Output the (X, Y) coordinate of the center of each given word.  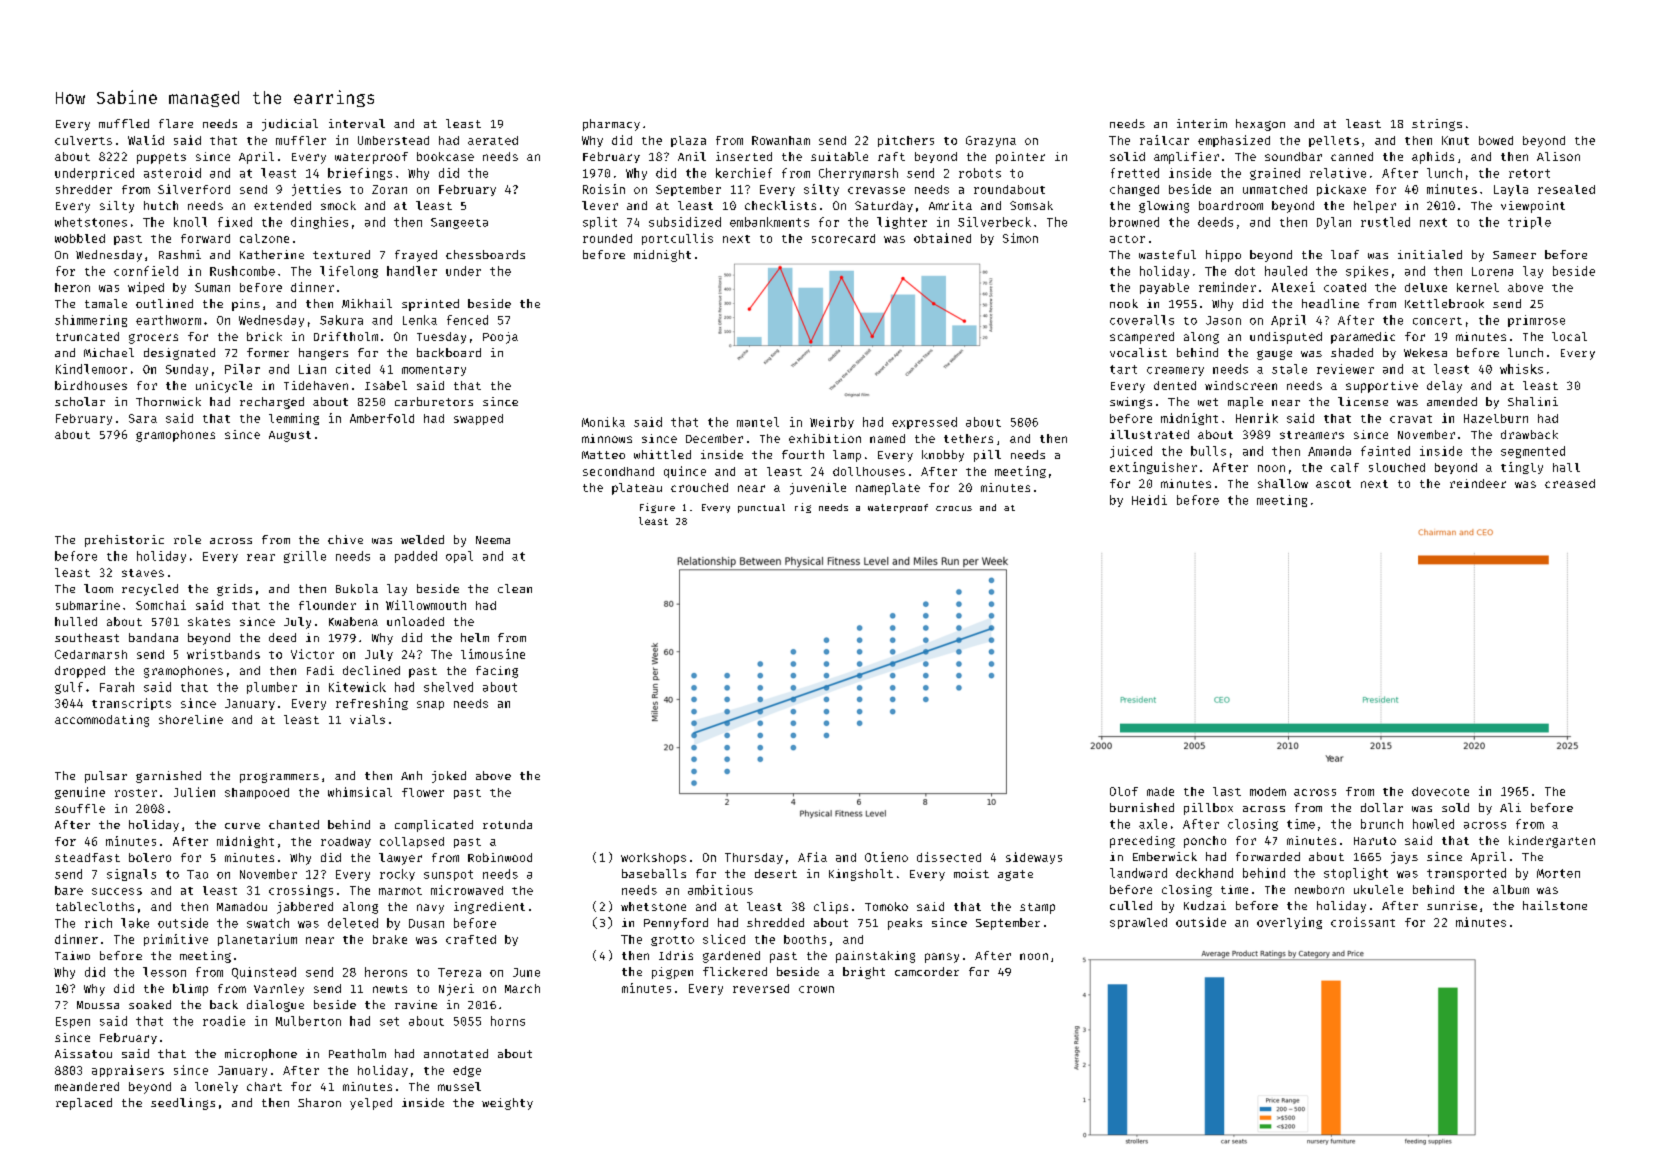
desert (776, 873)
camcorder (927, 971)
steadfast (87, 857)
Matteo (603, 455)
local (1569, 336)
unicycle (224, 387)
